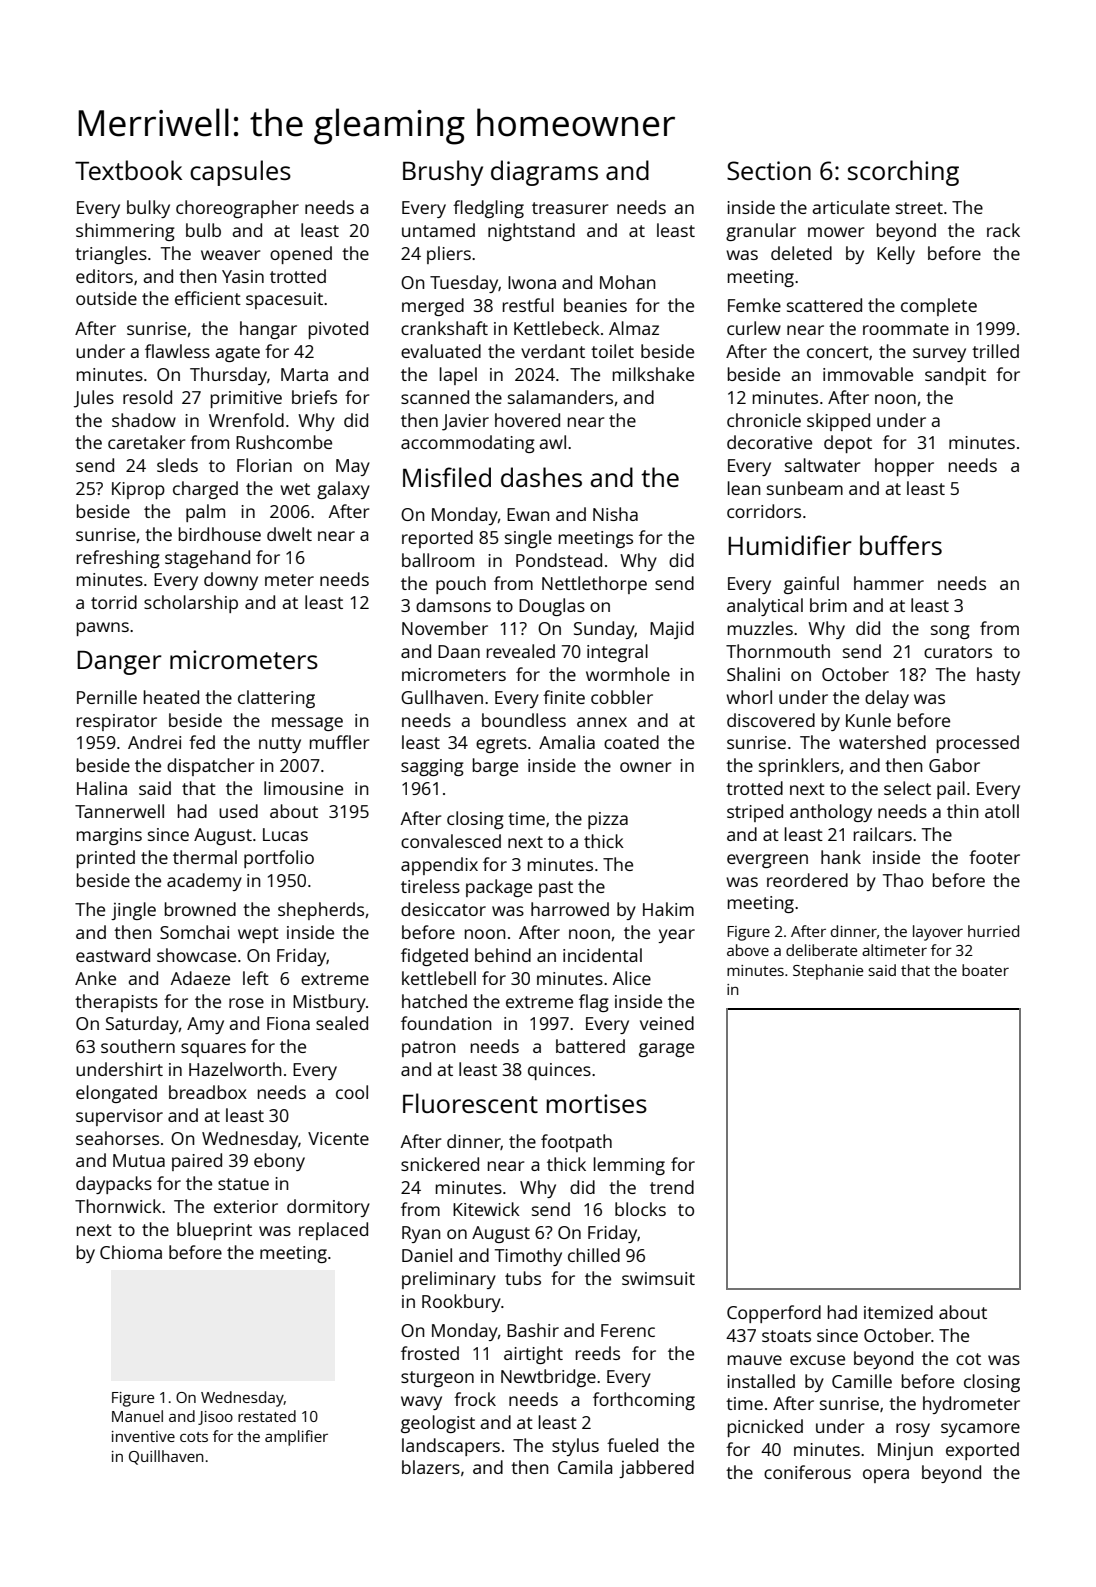 The image size is (1096, 1587). I want to click on reordered, so click(807, 880).
